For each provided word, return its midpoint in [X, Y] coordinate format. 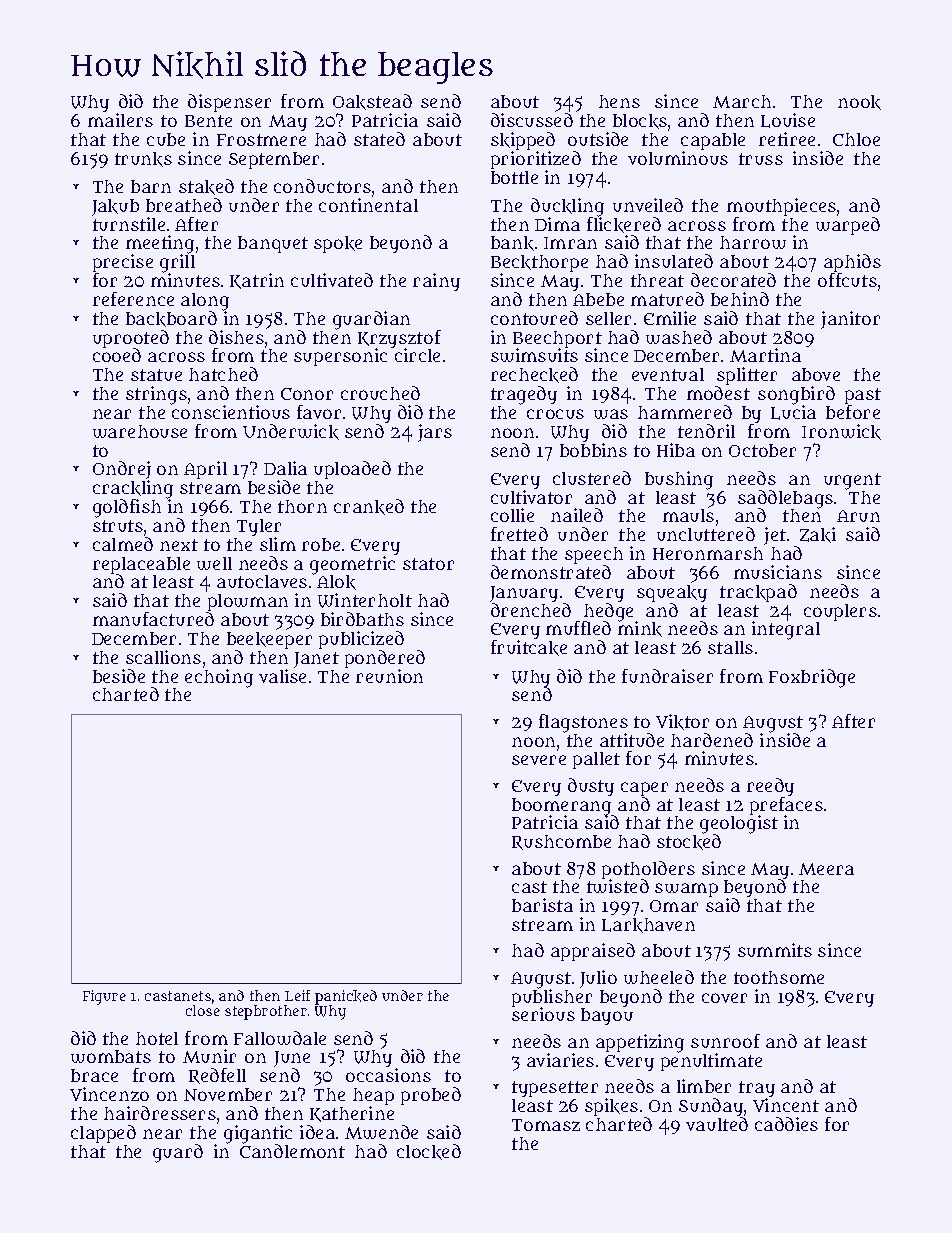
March [742, 101]
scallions [163, 657]
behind [740, 299]
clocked [429, 1152]
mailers [120, 120]
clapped [103, 1134]
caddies [786, 1124]
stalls [730, 647]
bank [512, 243]
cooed [117, 355]
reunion [389, 676]
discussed [532, 120]
